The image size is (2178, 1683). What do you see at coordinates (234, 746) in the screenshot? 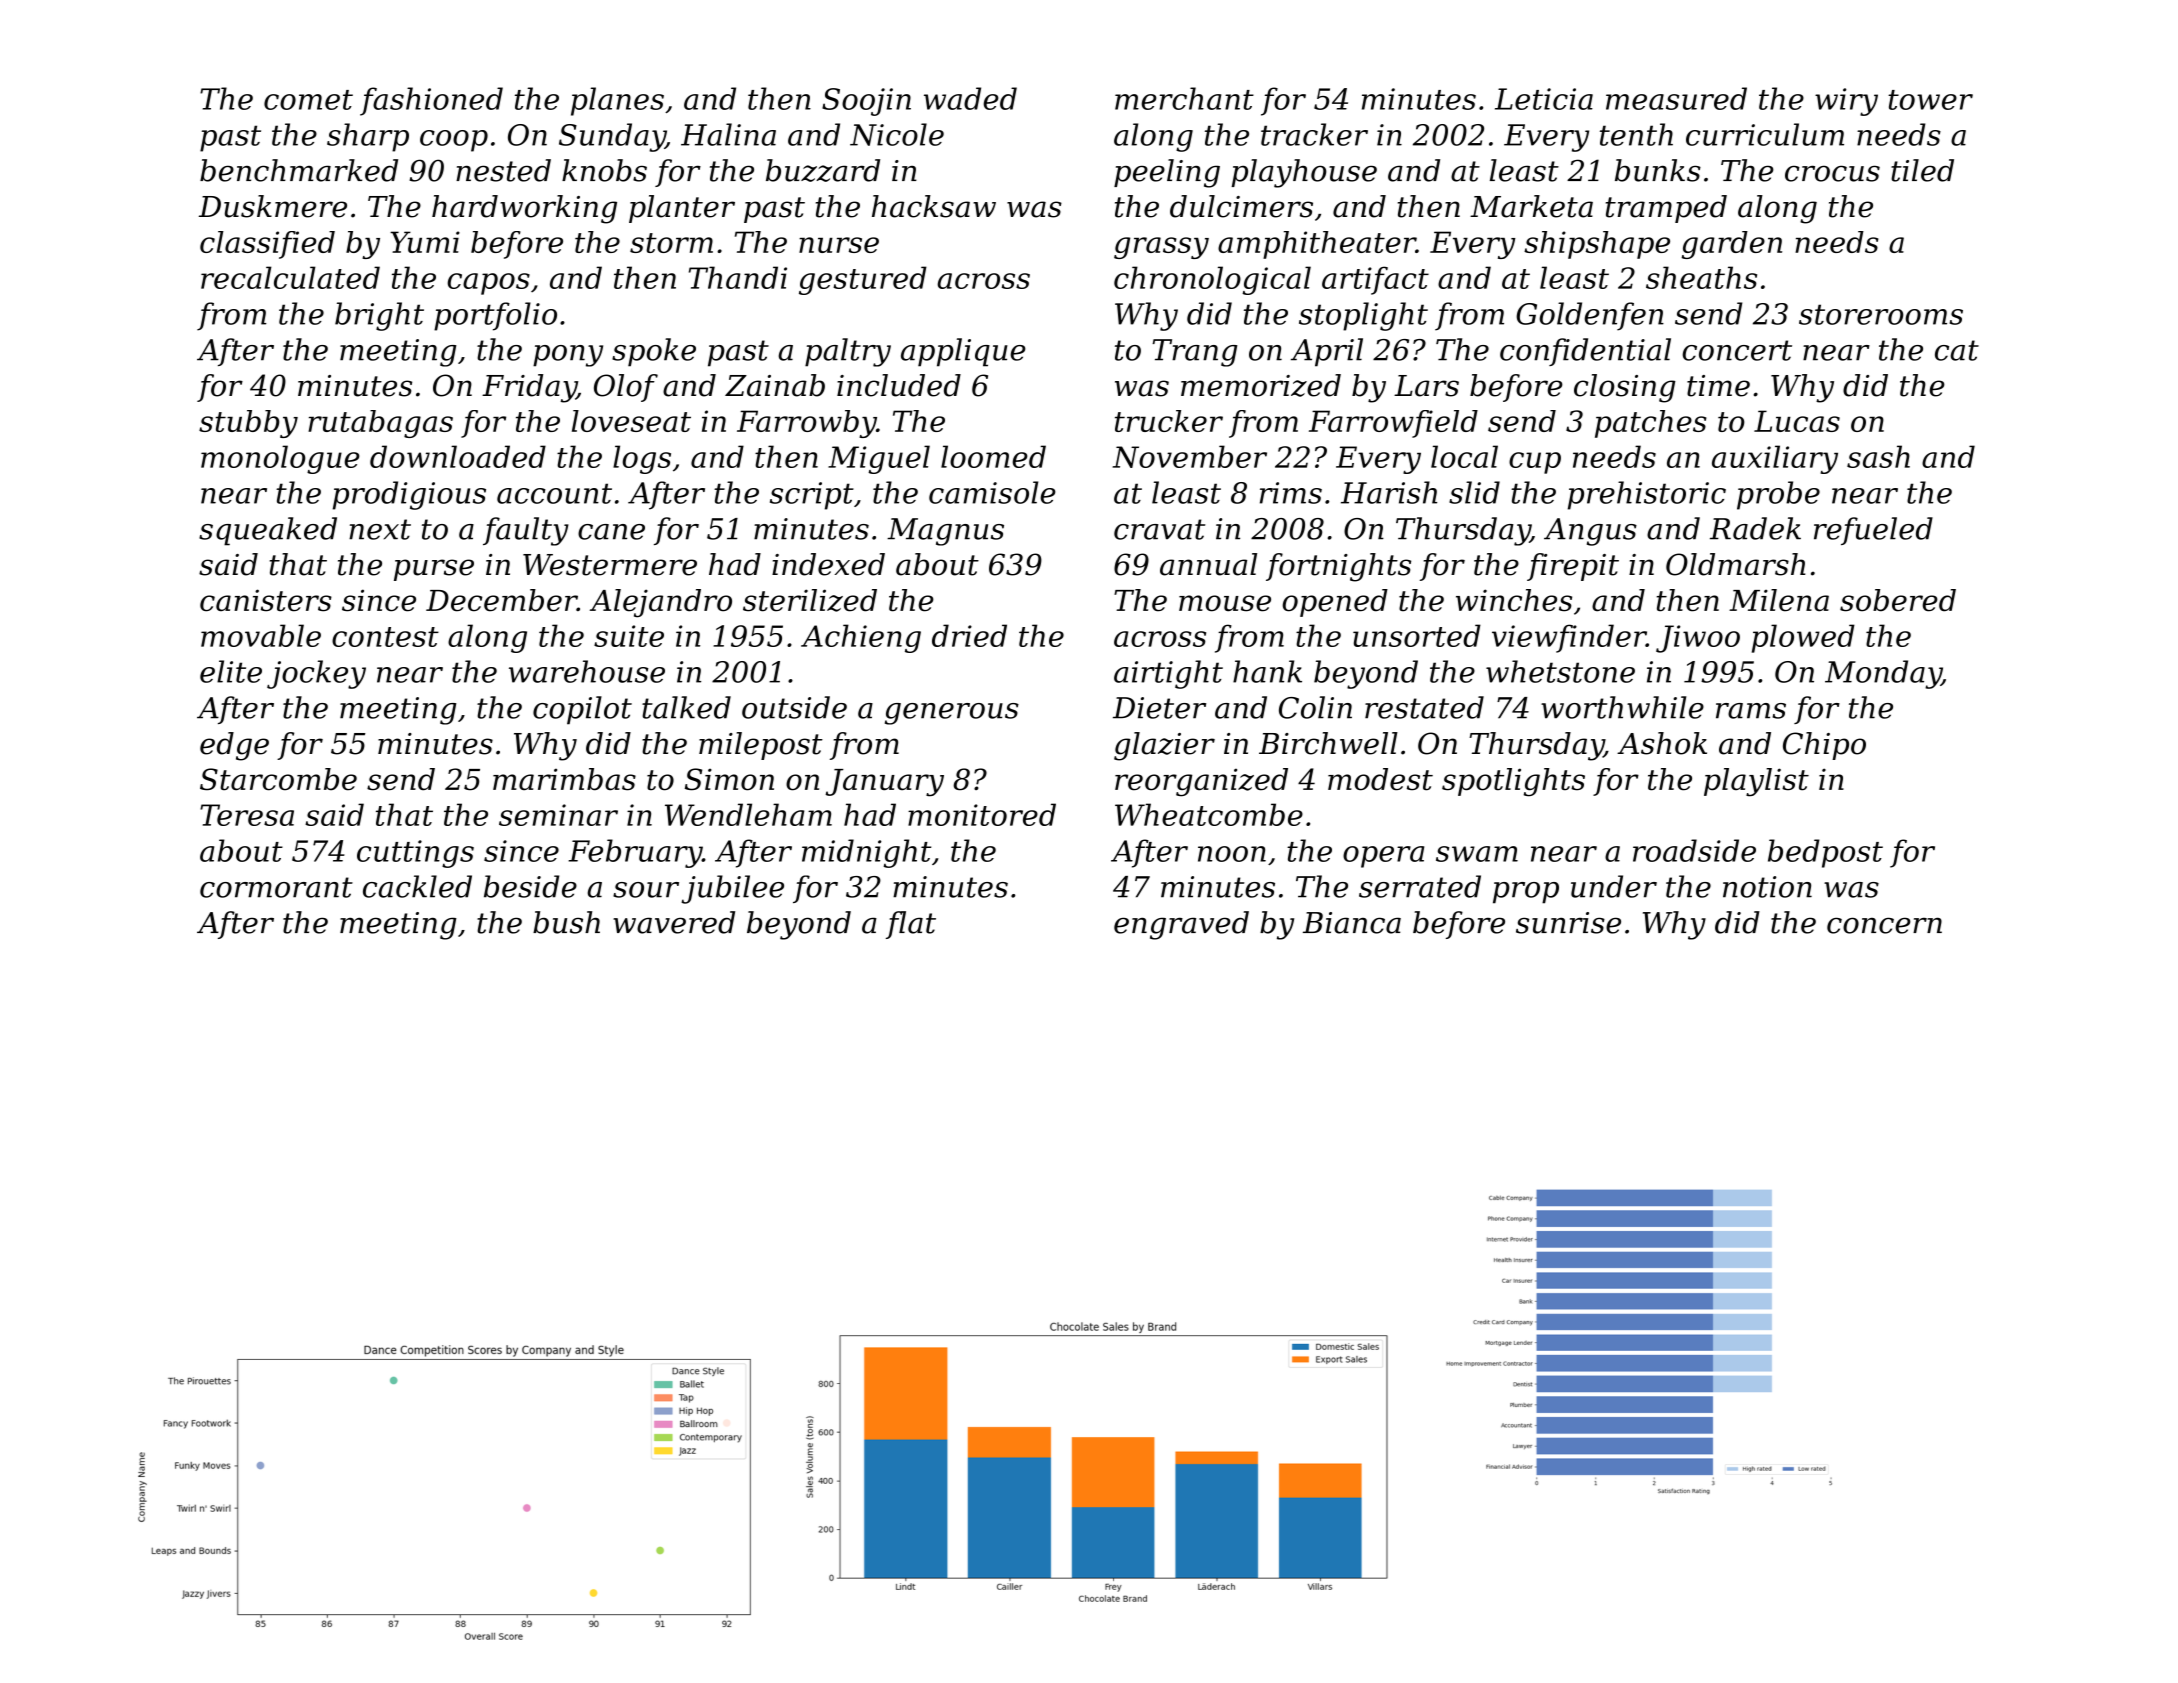
I see `edge` at bounding box center [234, 746].
